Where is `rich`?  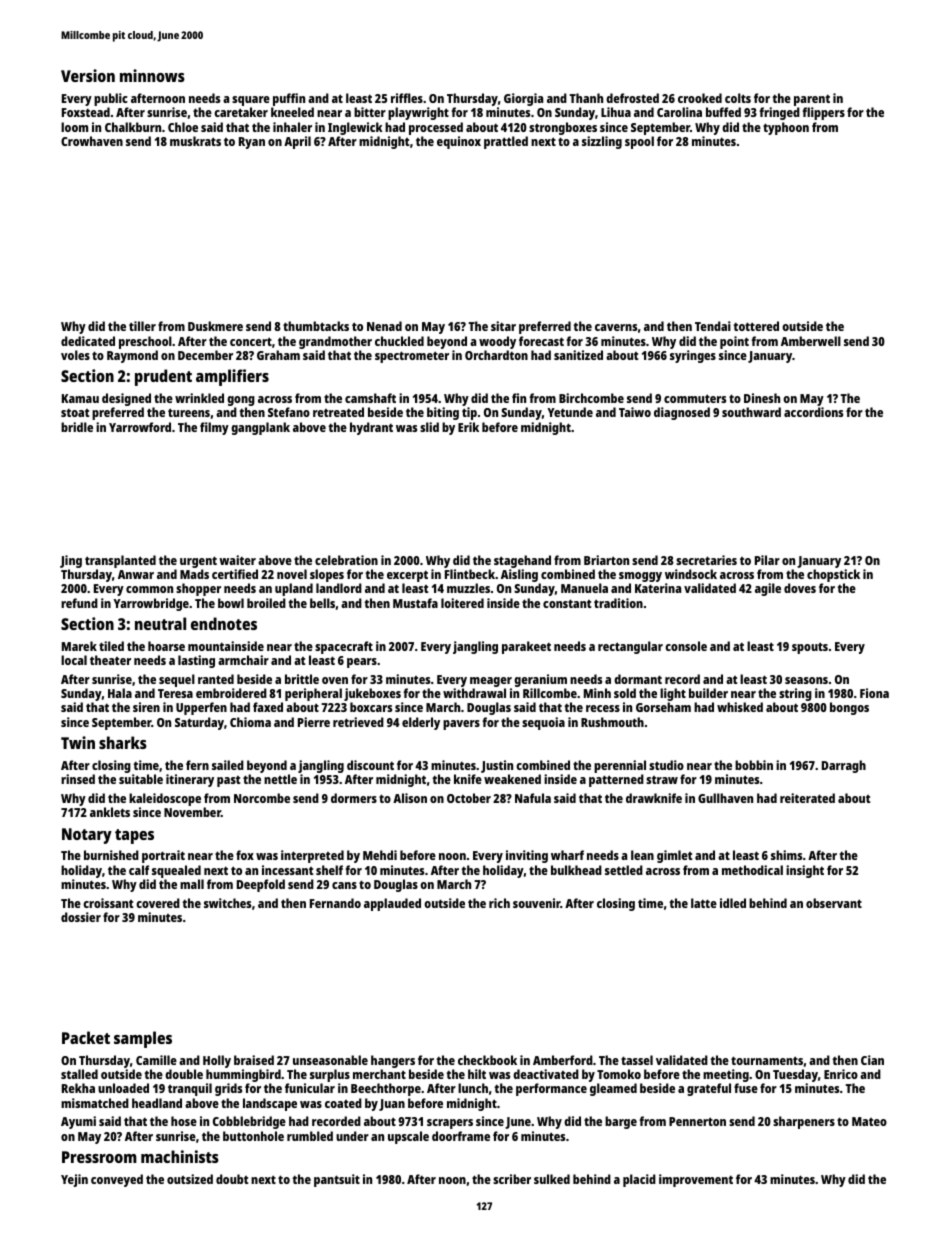 rich is located at coordinates (499, 903).
